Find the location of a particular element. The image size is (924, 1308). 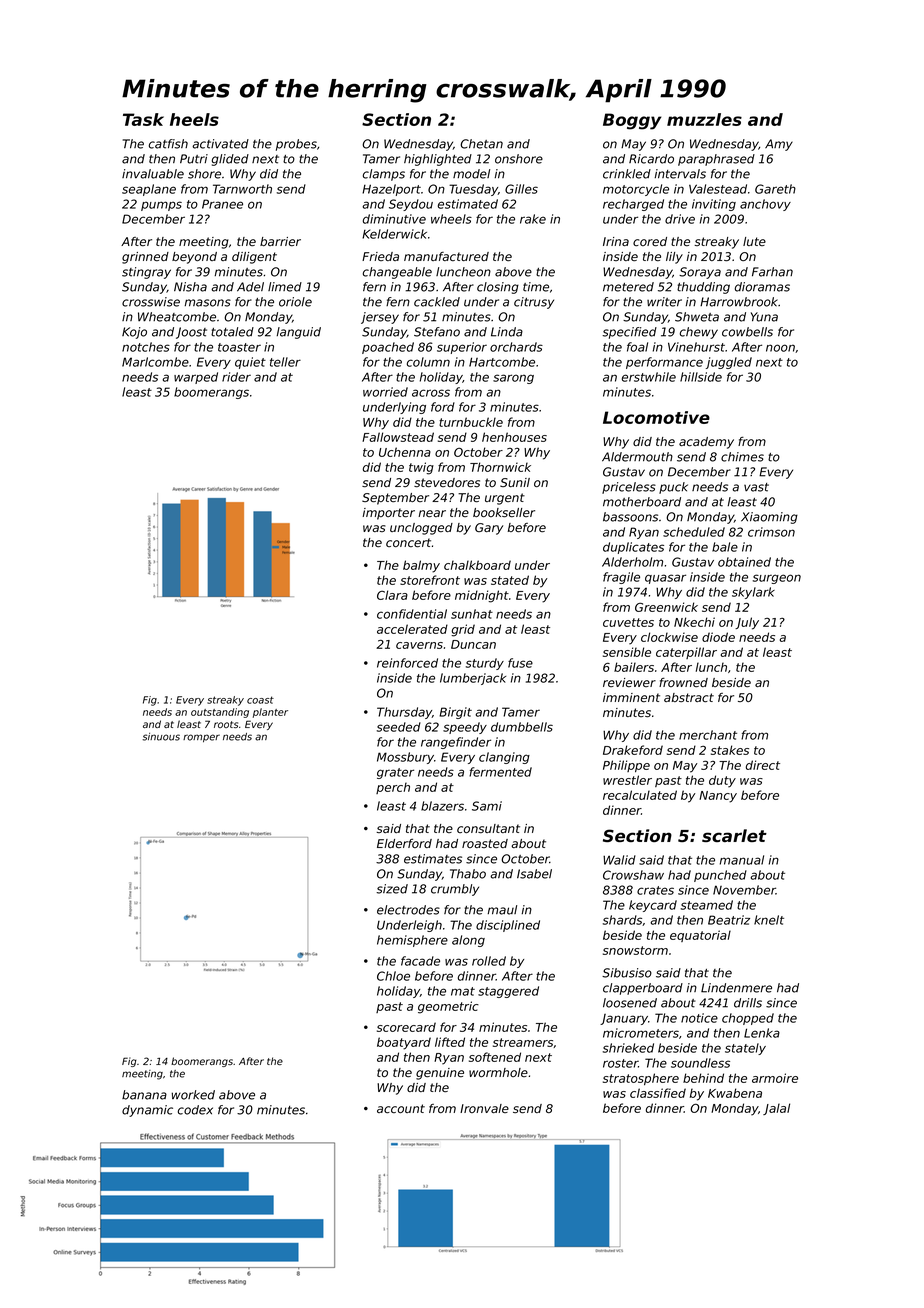

banana is located at coordinates (144, 1095).
